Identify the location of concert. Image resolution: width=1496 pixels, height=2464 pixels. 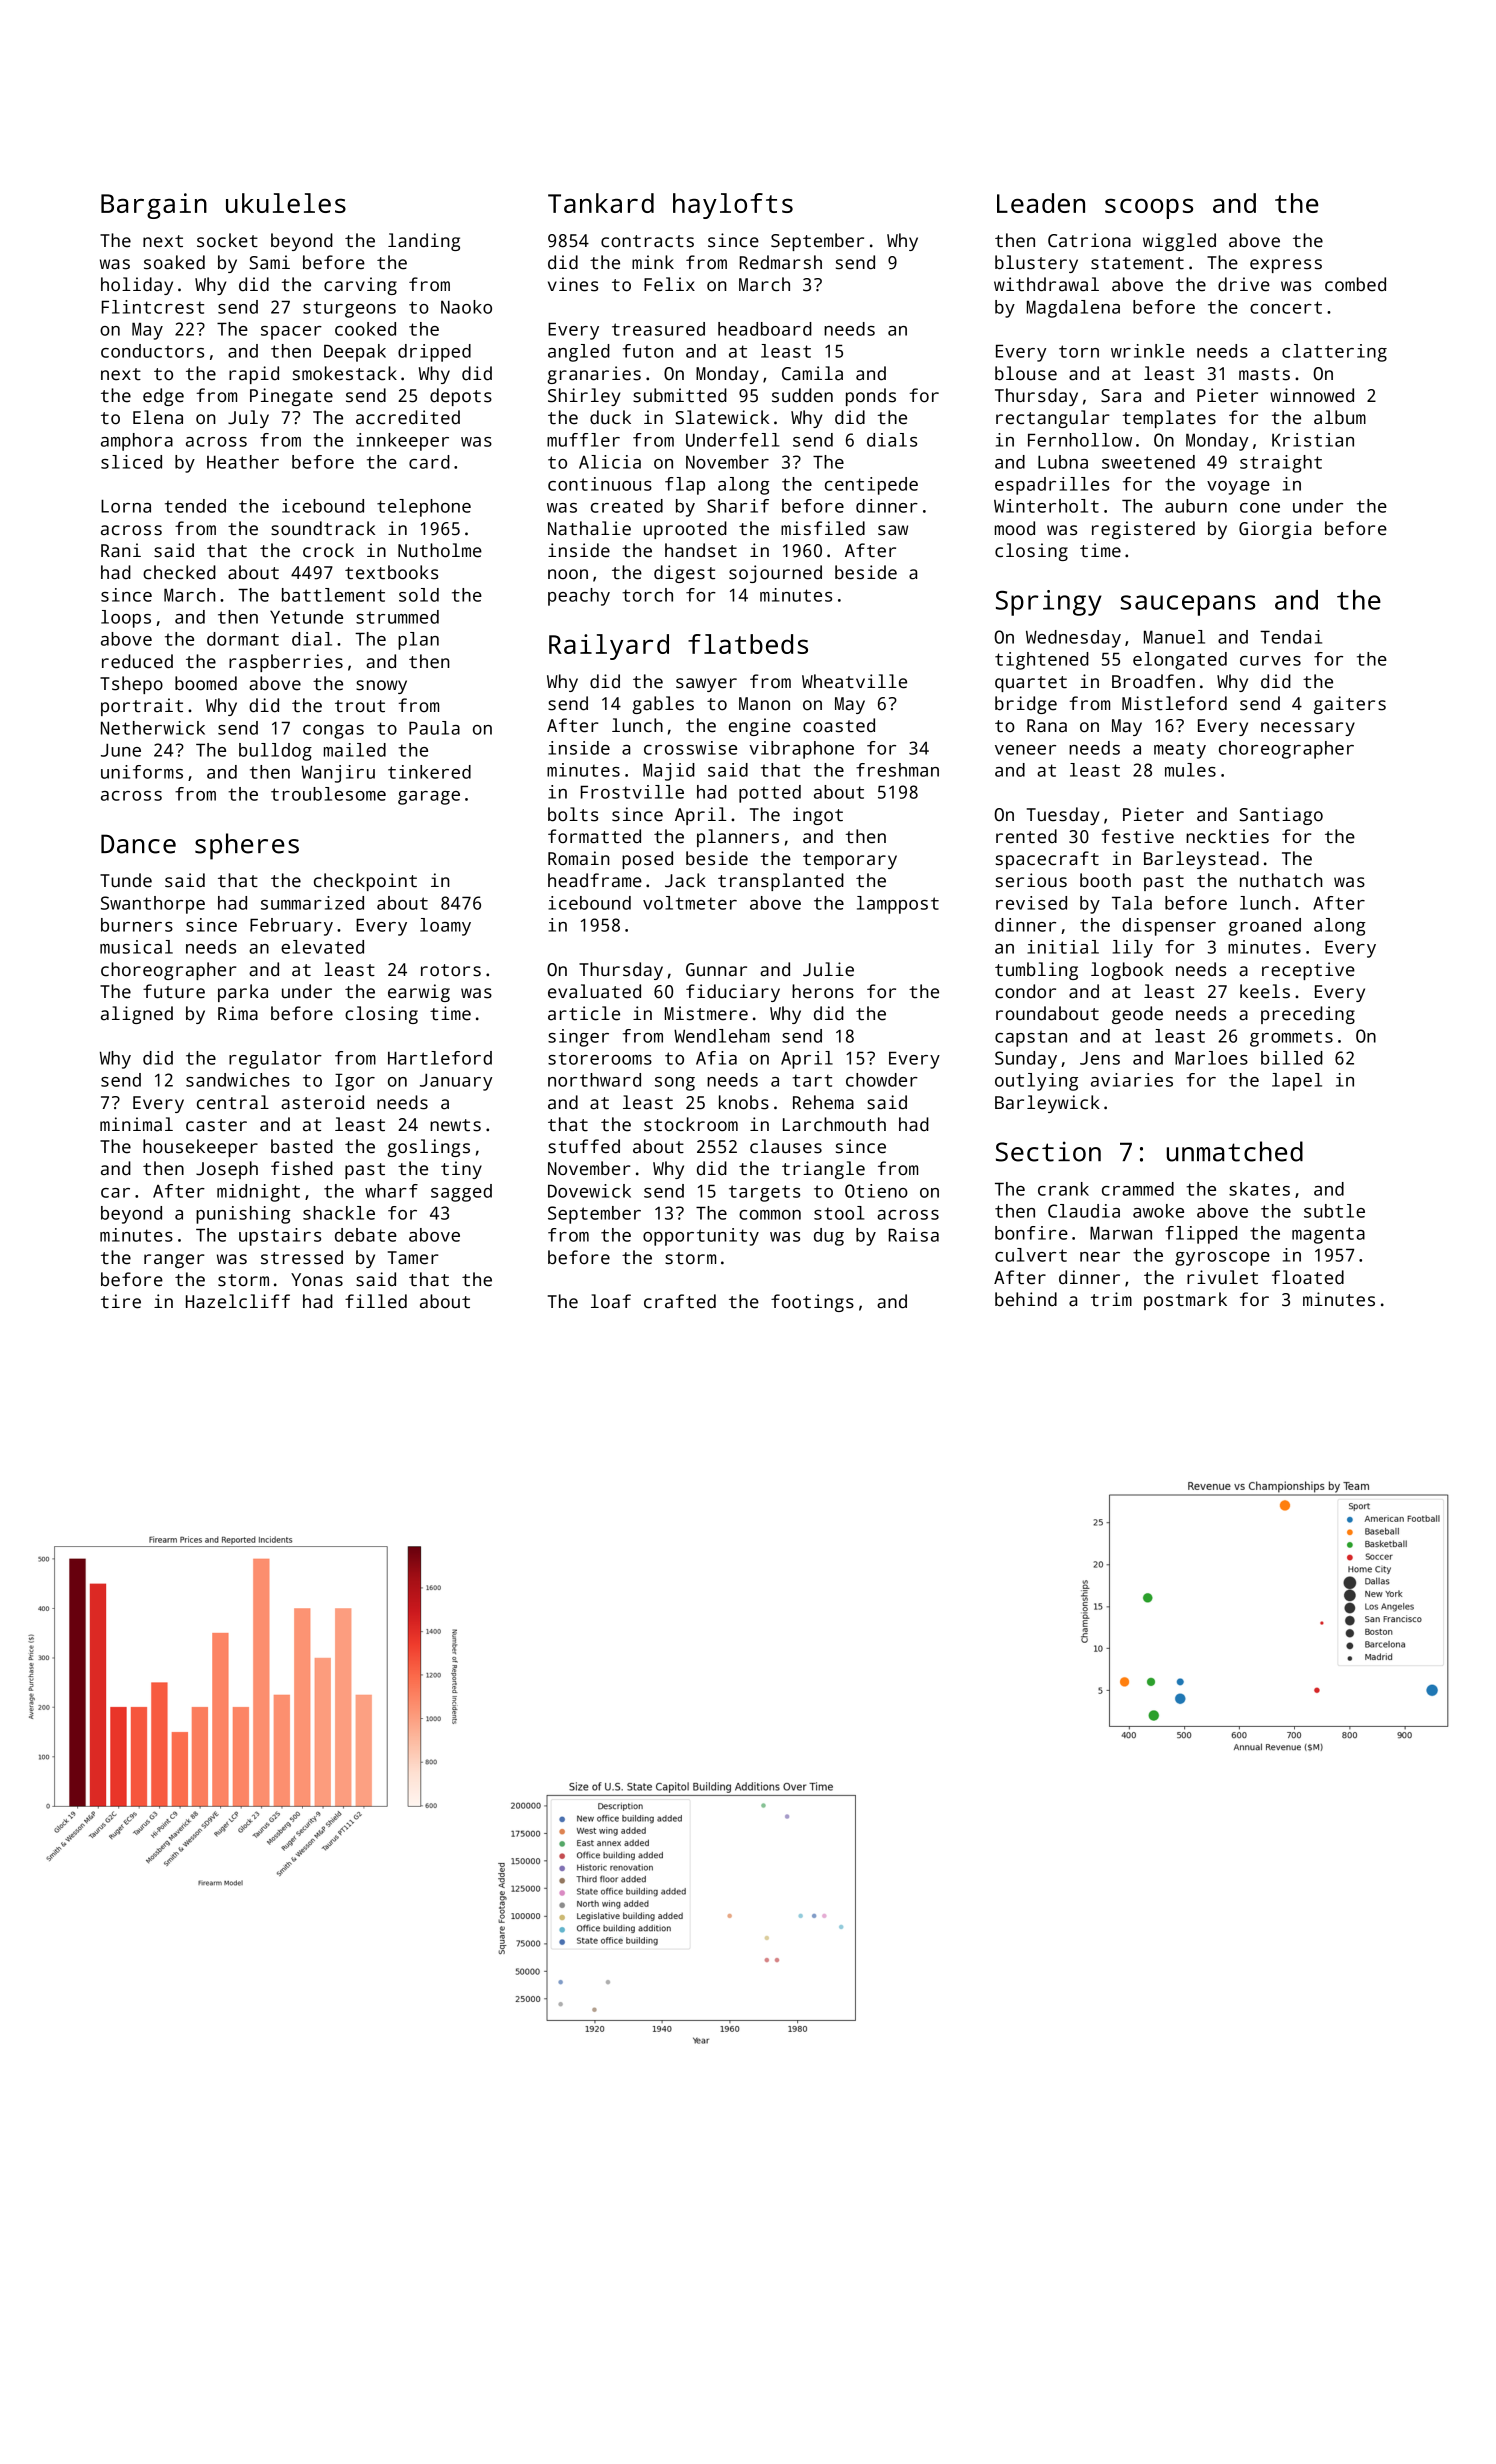
(1286, 307).
